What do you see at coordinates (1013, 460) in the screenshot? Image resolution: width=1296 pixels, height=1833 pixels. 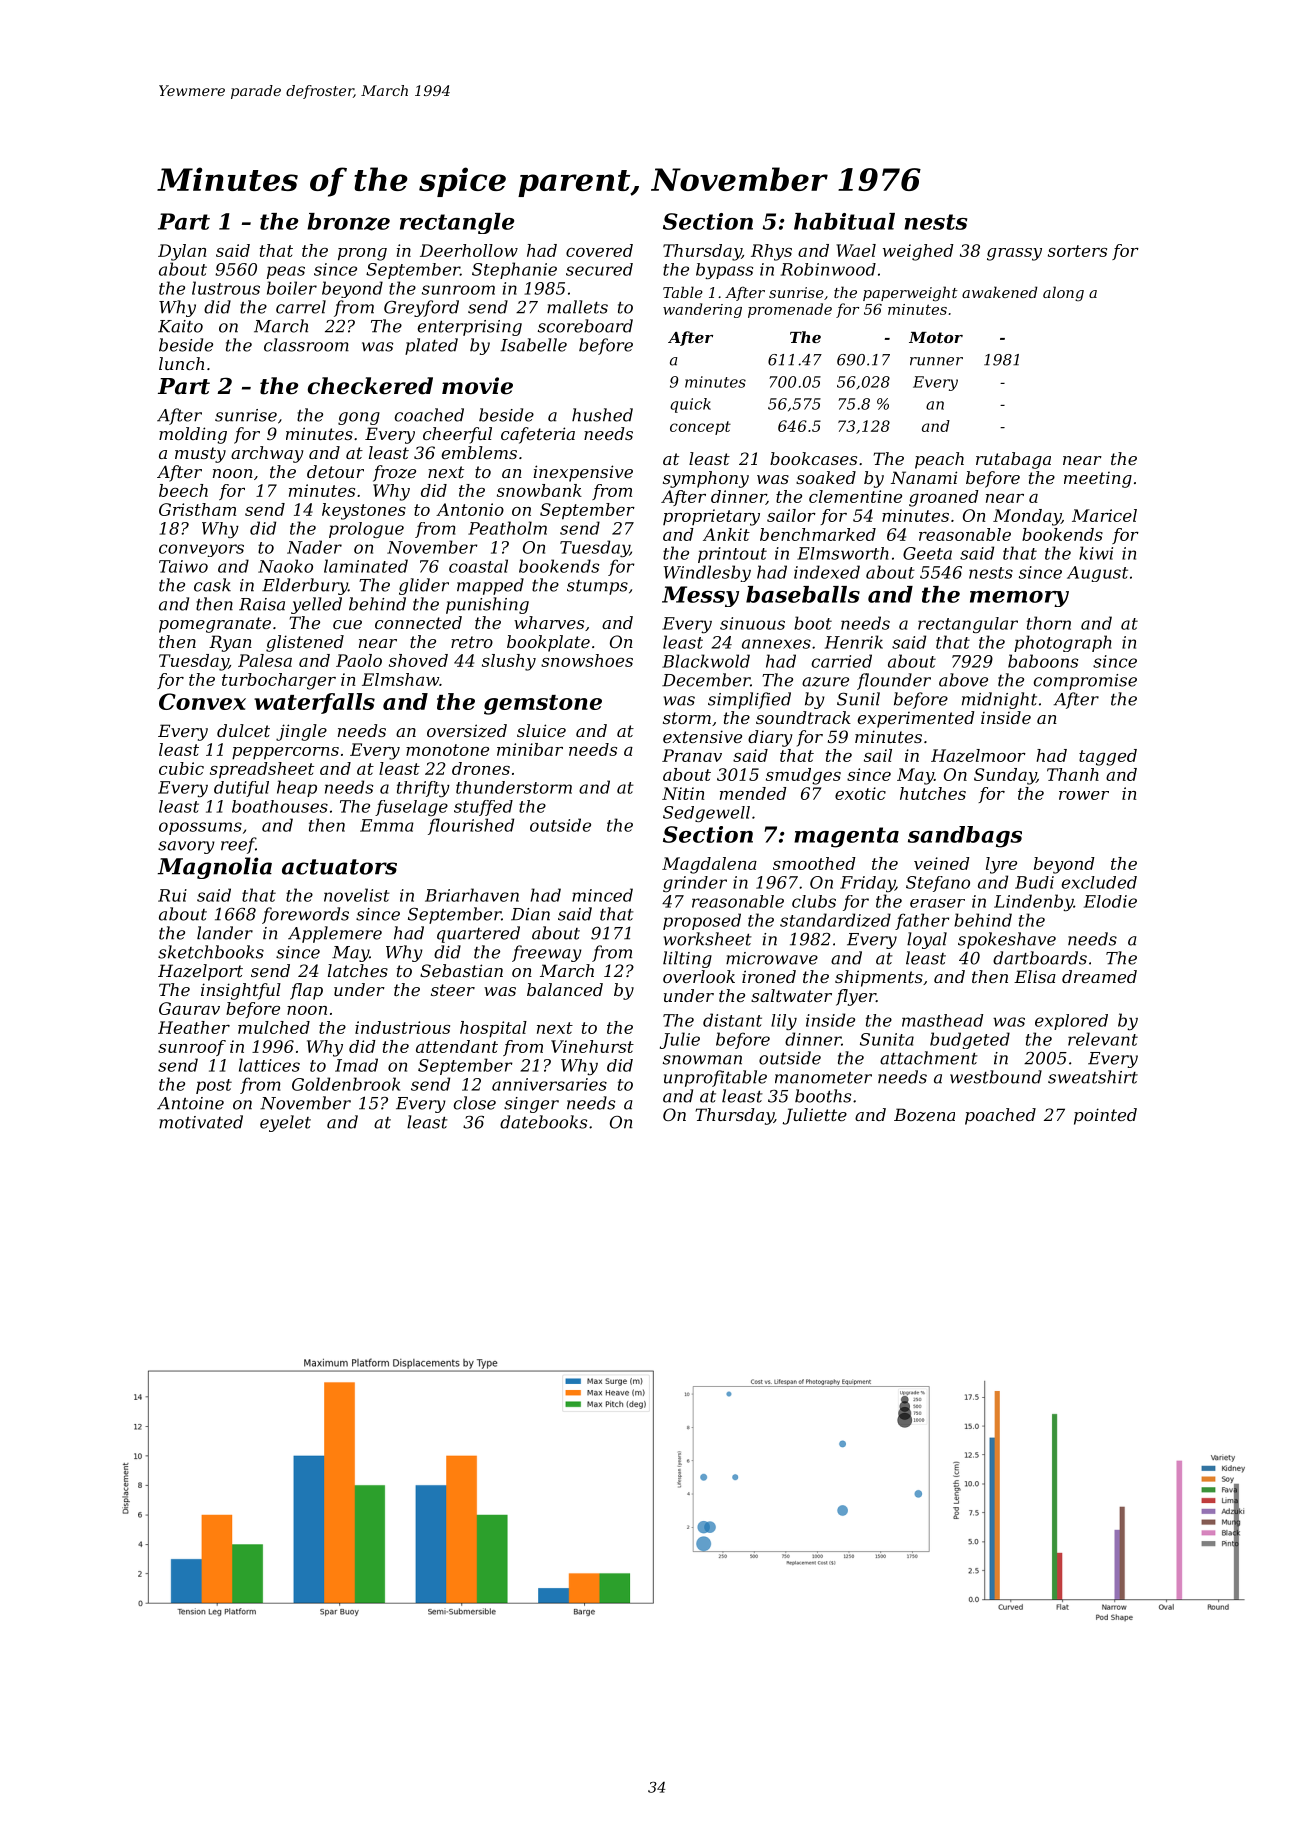 I see `rutabaga` at bounding box center [1013, 460].
